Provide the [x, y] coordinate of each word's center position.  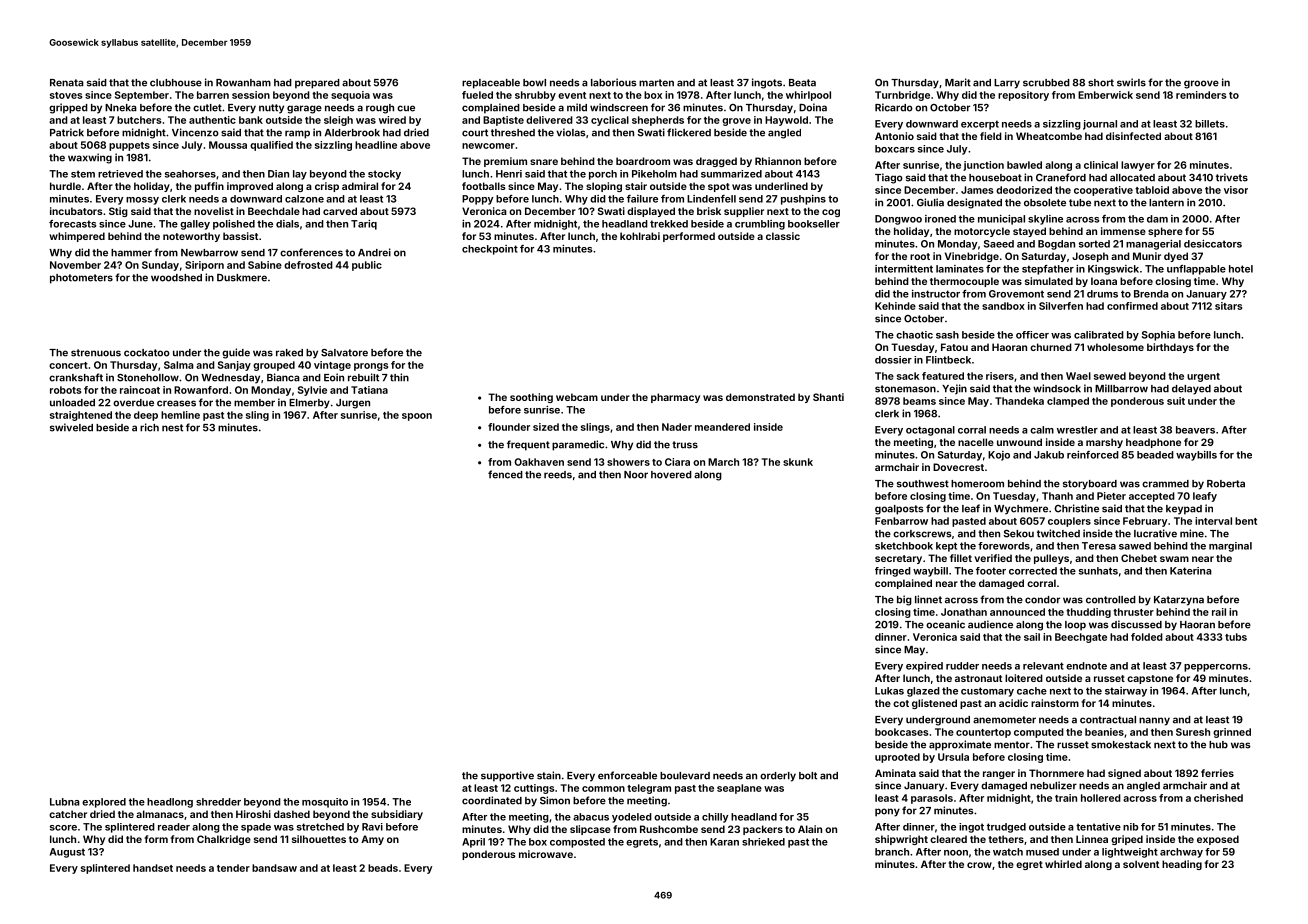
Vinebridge [972, 257]
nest [172, 428]
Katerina [1191, 571]
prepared [317, 84]
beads [383, 868]
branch [892, 852]
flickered [689, 132]
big [904, 600]
